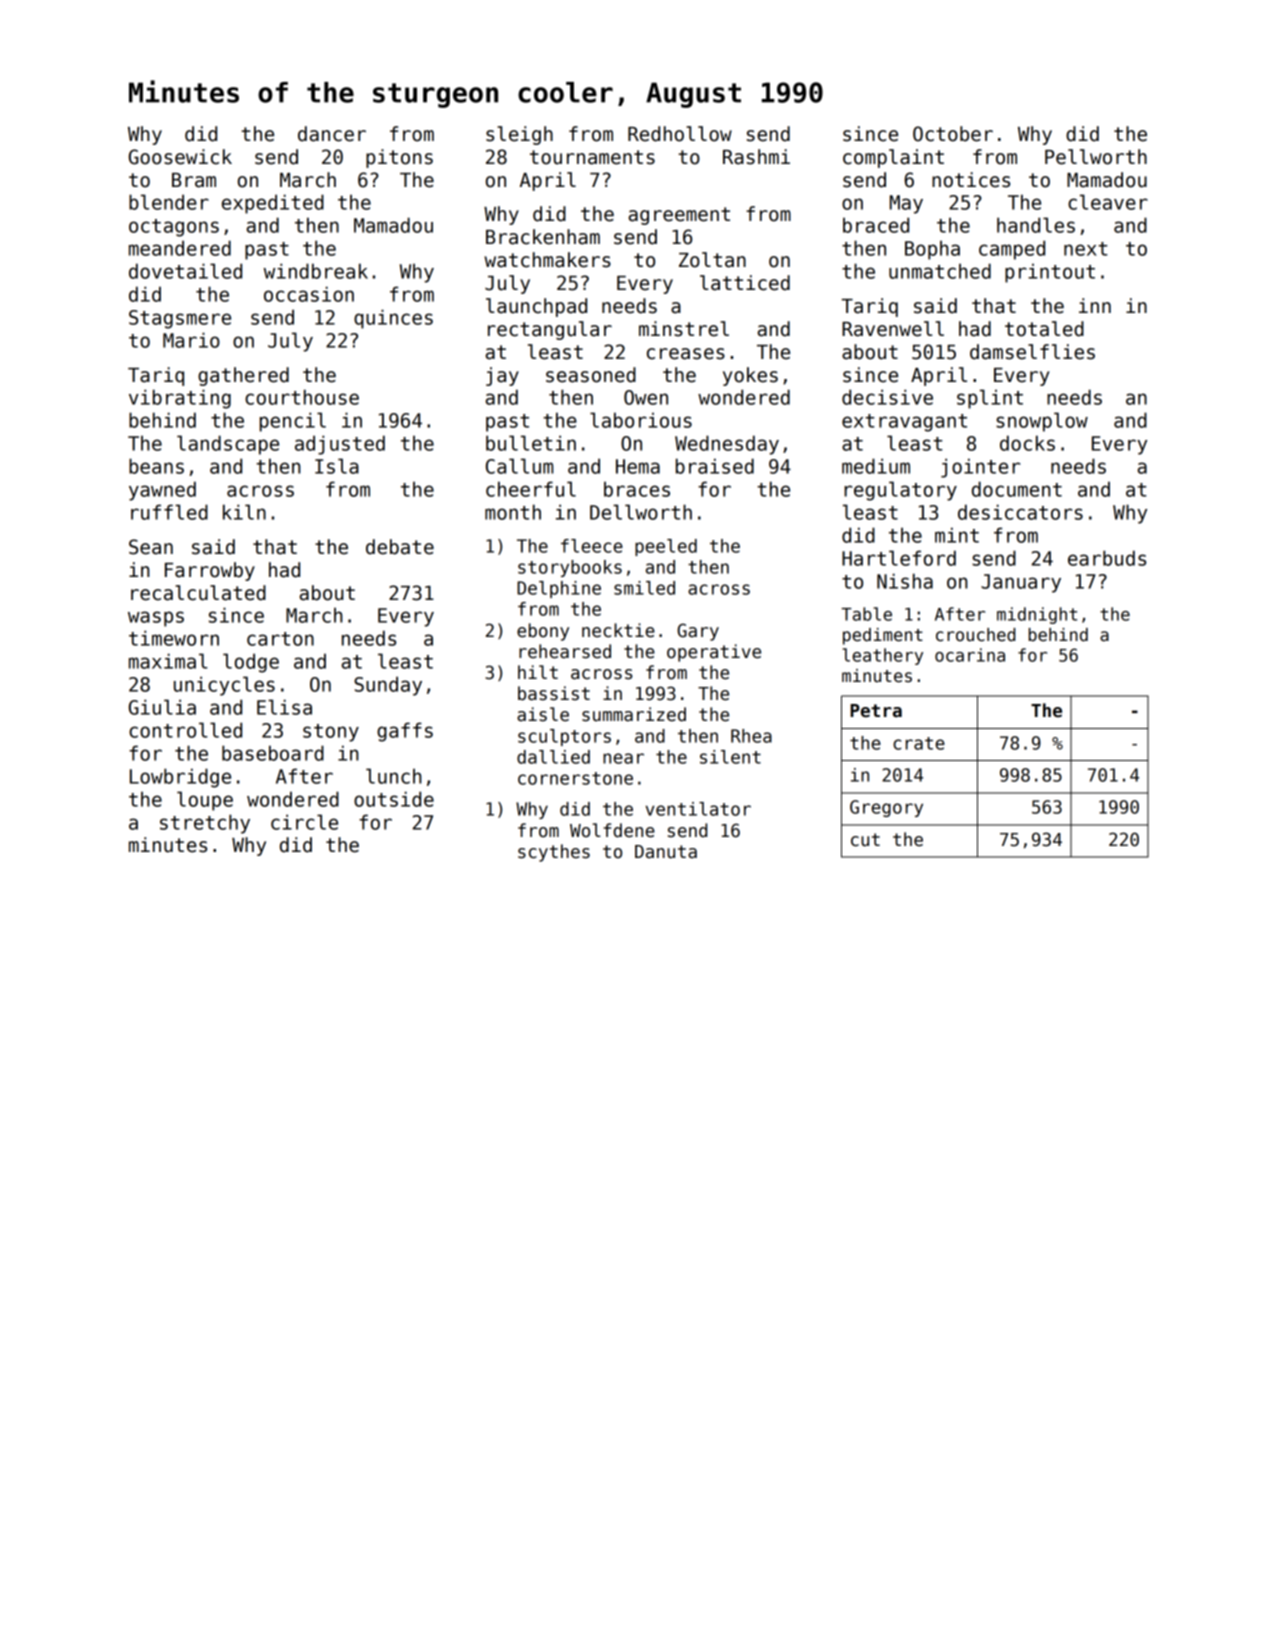  I want to click on courthouse, so click(302, 397).
